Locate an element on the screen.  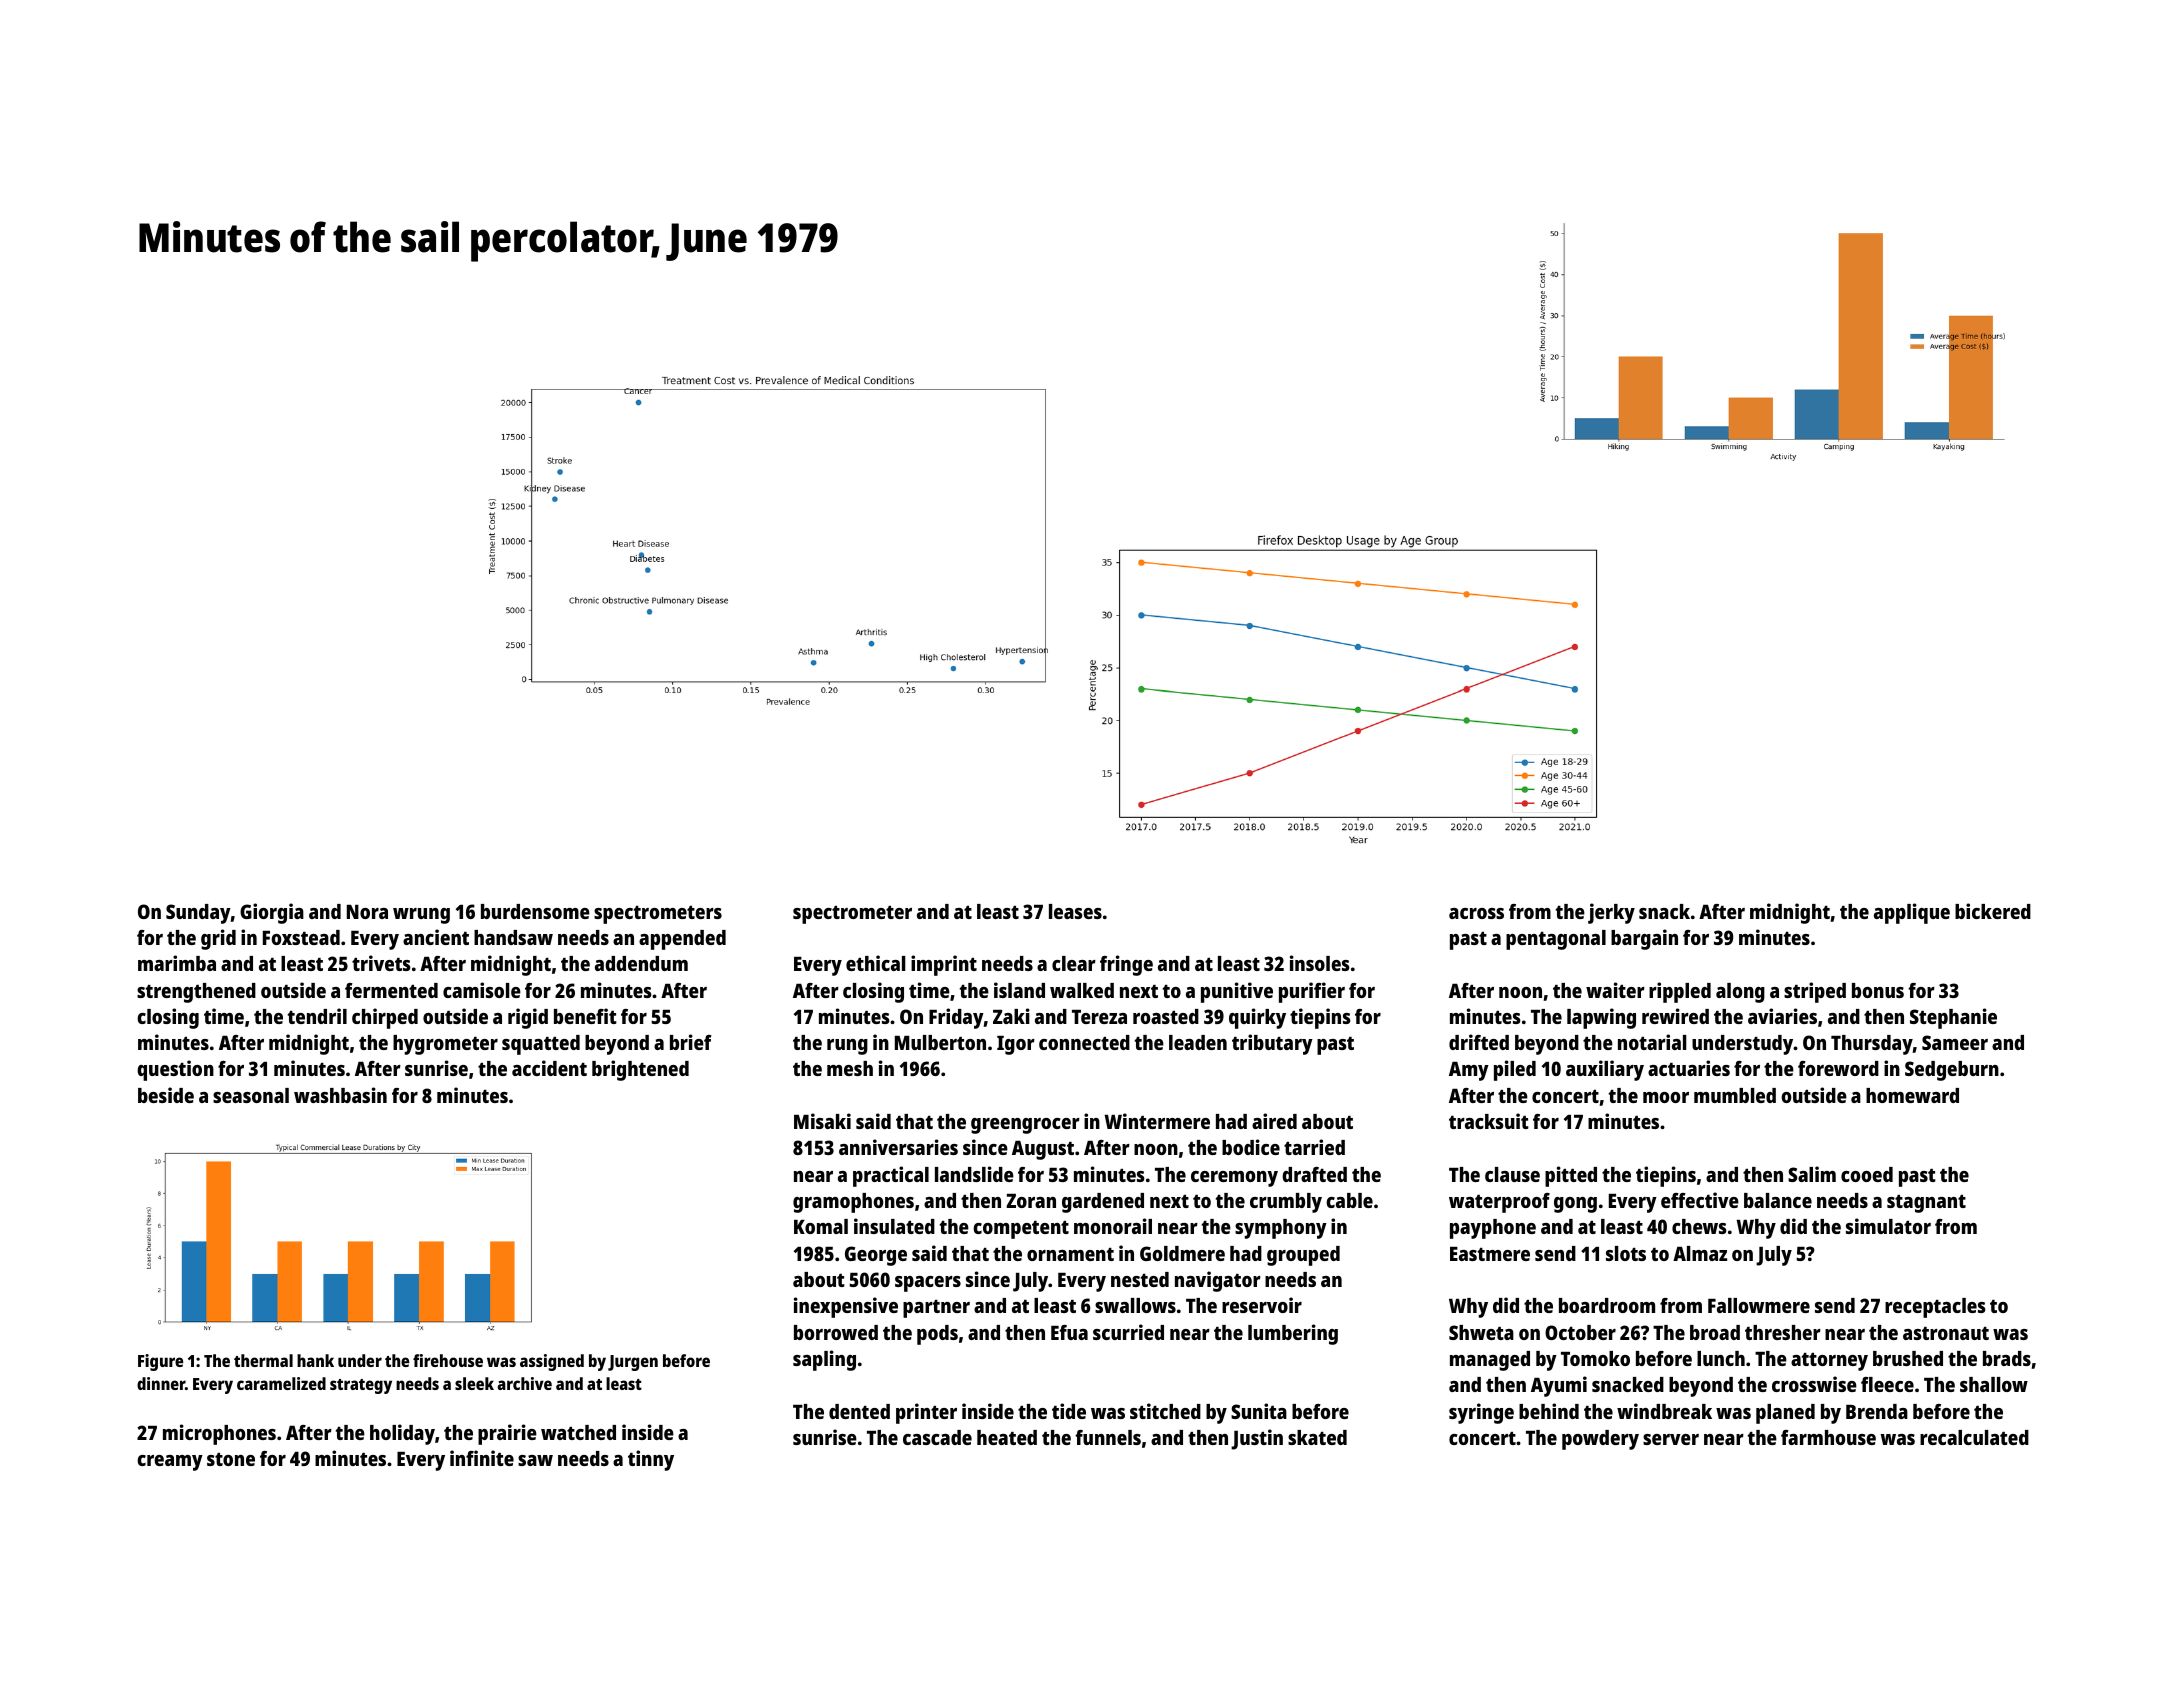
Komal is located at coordinates (821, 1226).
